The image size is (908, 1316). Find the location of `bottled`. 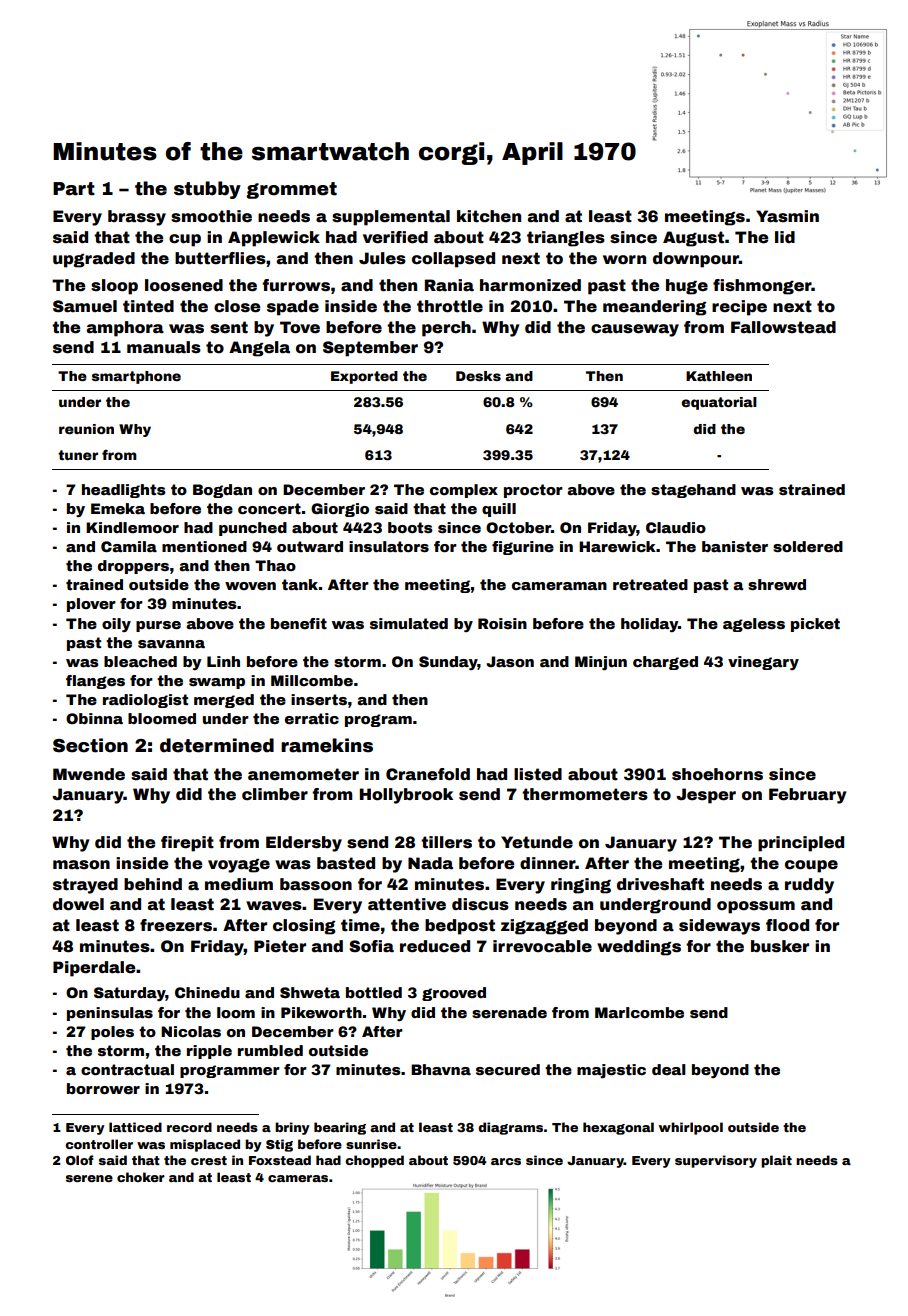

bottled is located at coordinates (374, 992).
